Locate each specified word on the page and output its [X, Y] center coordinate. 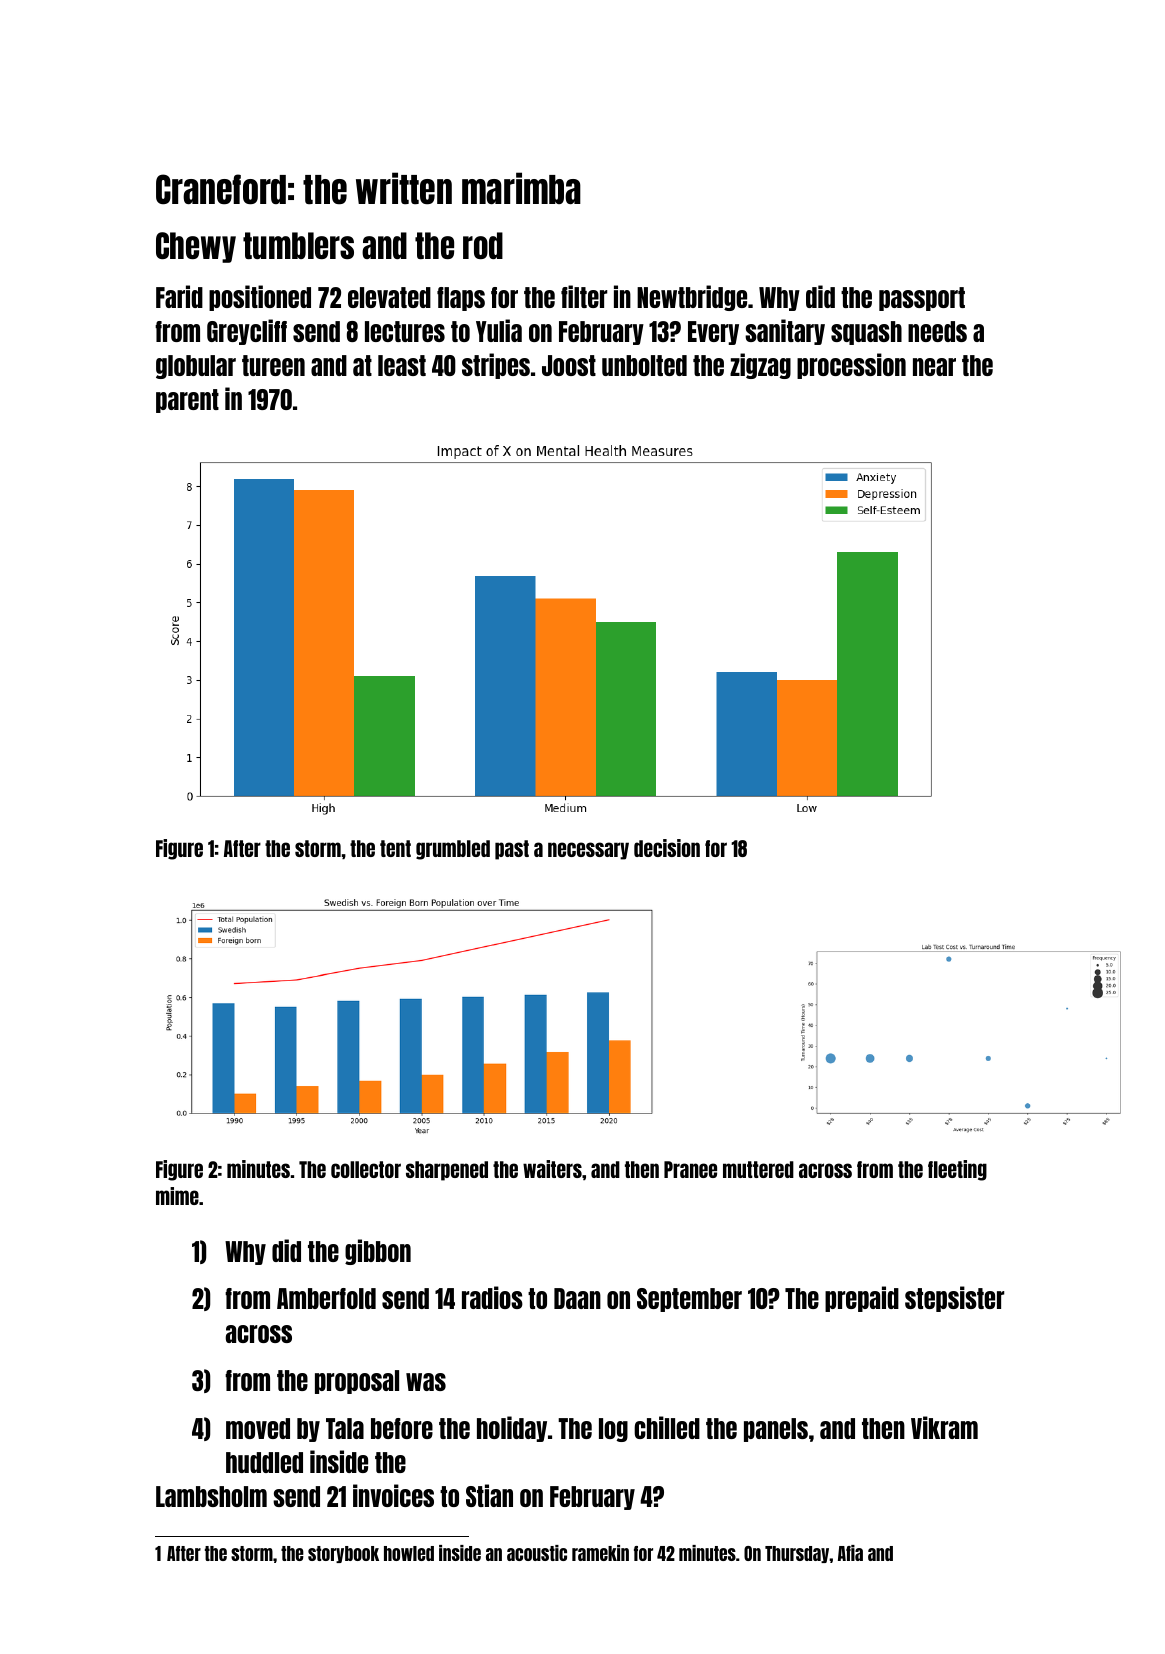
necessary [588, 851]
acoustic [537, 1553]
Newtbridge [692, 298]
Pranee [690, 1169]
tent [395, 848]
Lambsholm [211, 1496]
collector [366, 1169]
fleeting [957, 1170]
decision [667, 848]
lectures [405, 331]
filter [584, 296]
